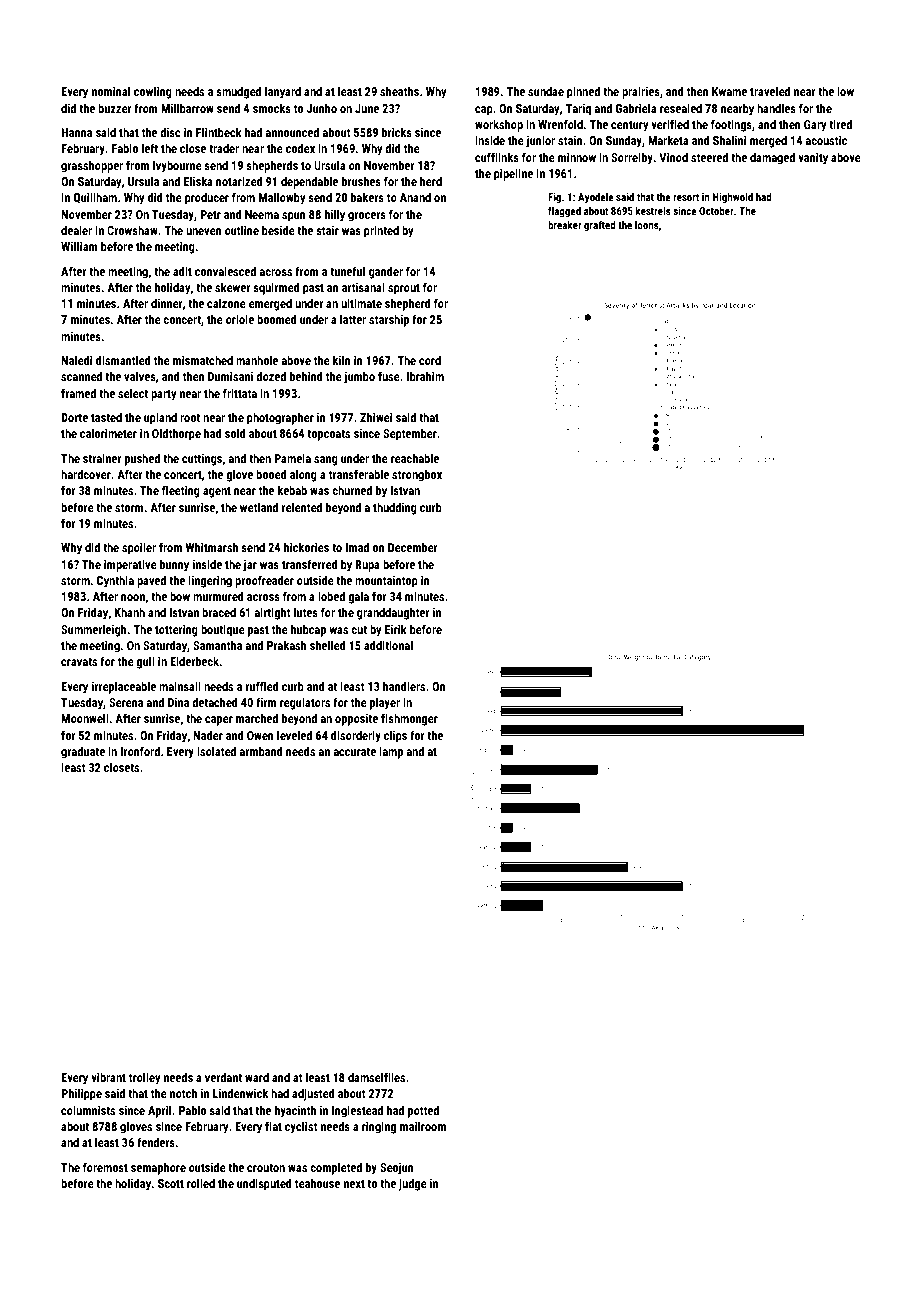 The height and width of the screenshot is (1308, 924). I want to click on Eliska, so click(198, 181).
